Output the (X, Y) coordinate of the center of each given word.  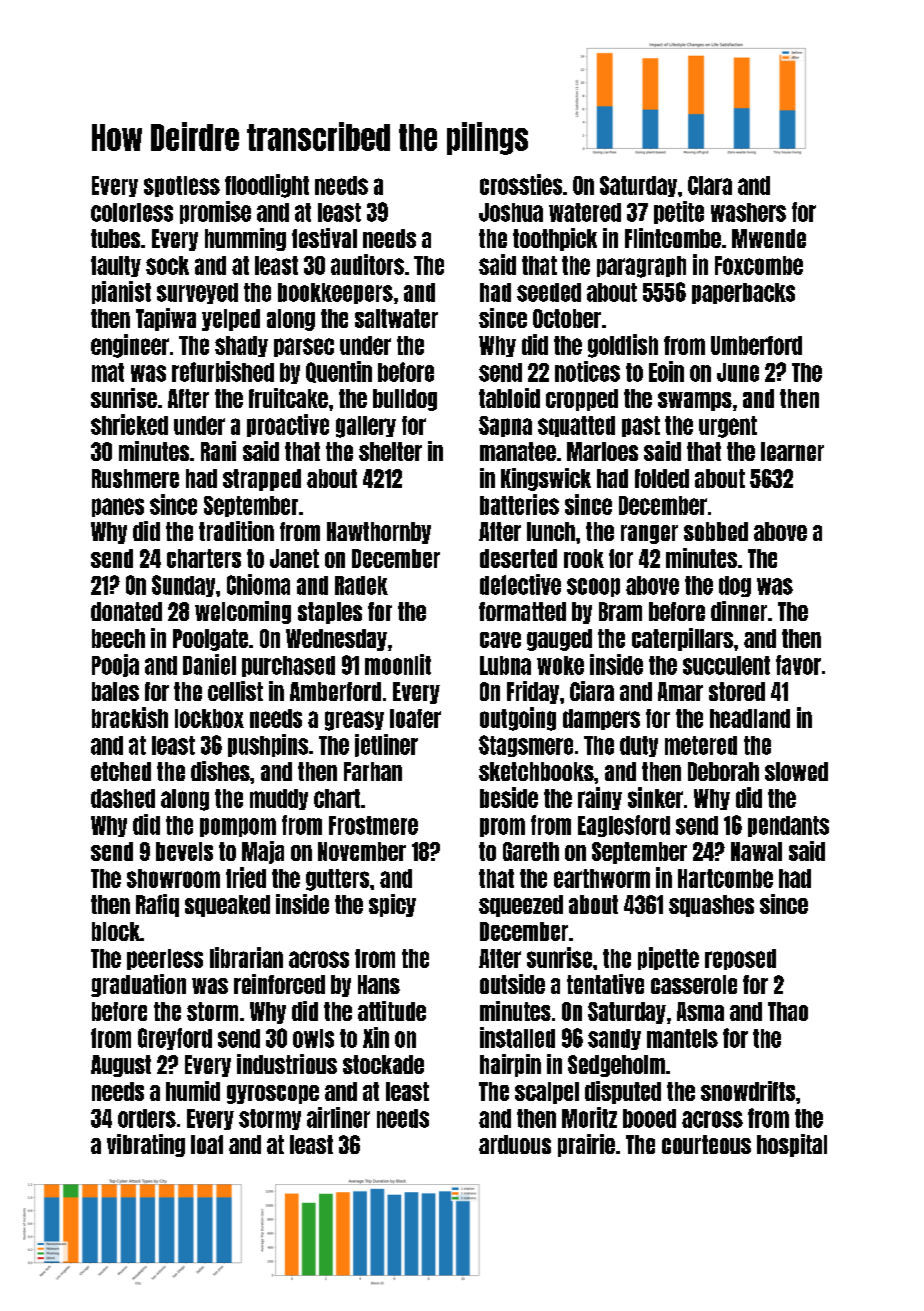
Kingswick (546, 479)
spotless (182, 186)
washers (748, 212)
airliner (338, 1117)
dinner (739, 611)
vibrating (146, 1145)
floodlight (267, 186)
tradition (236, 531)
